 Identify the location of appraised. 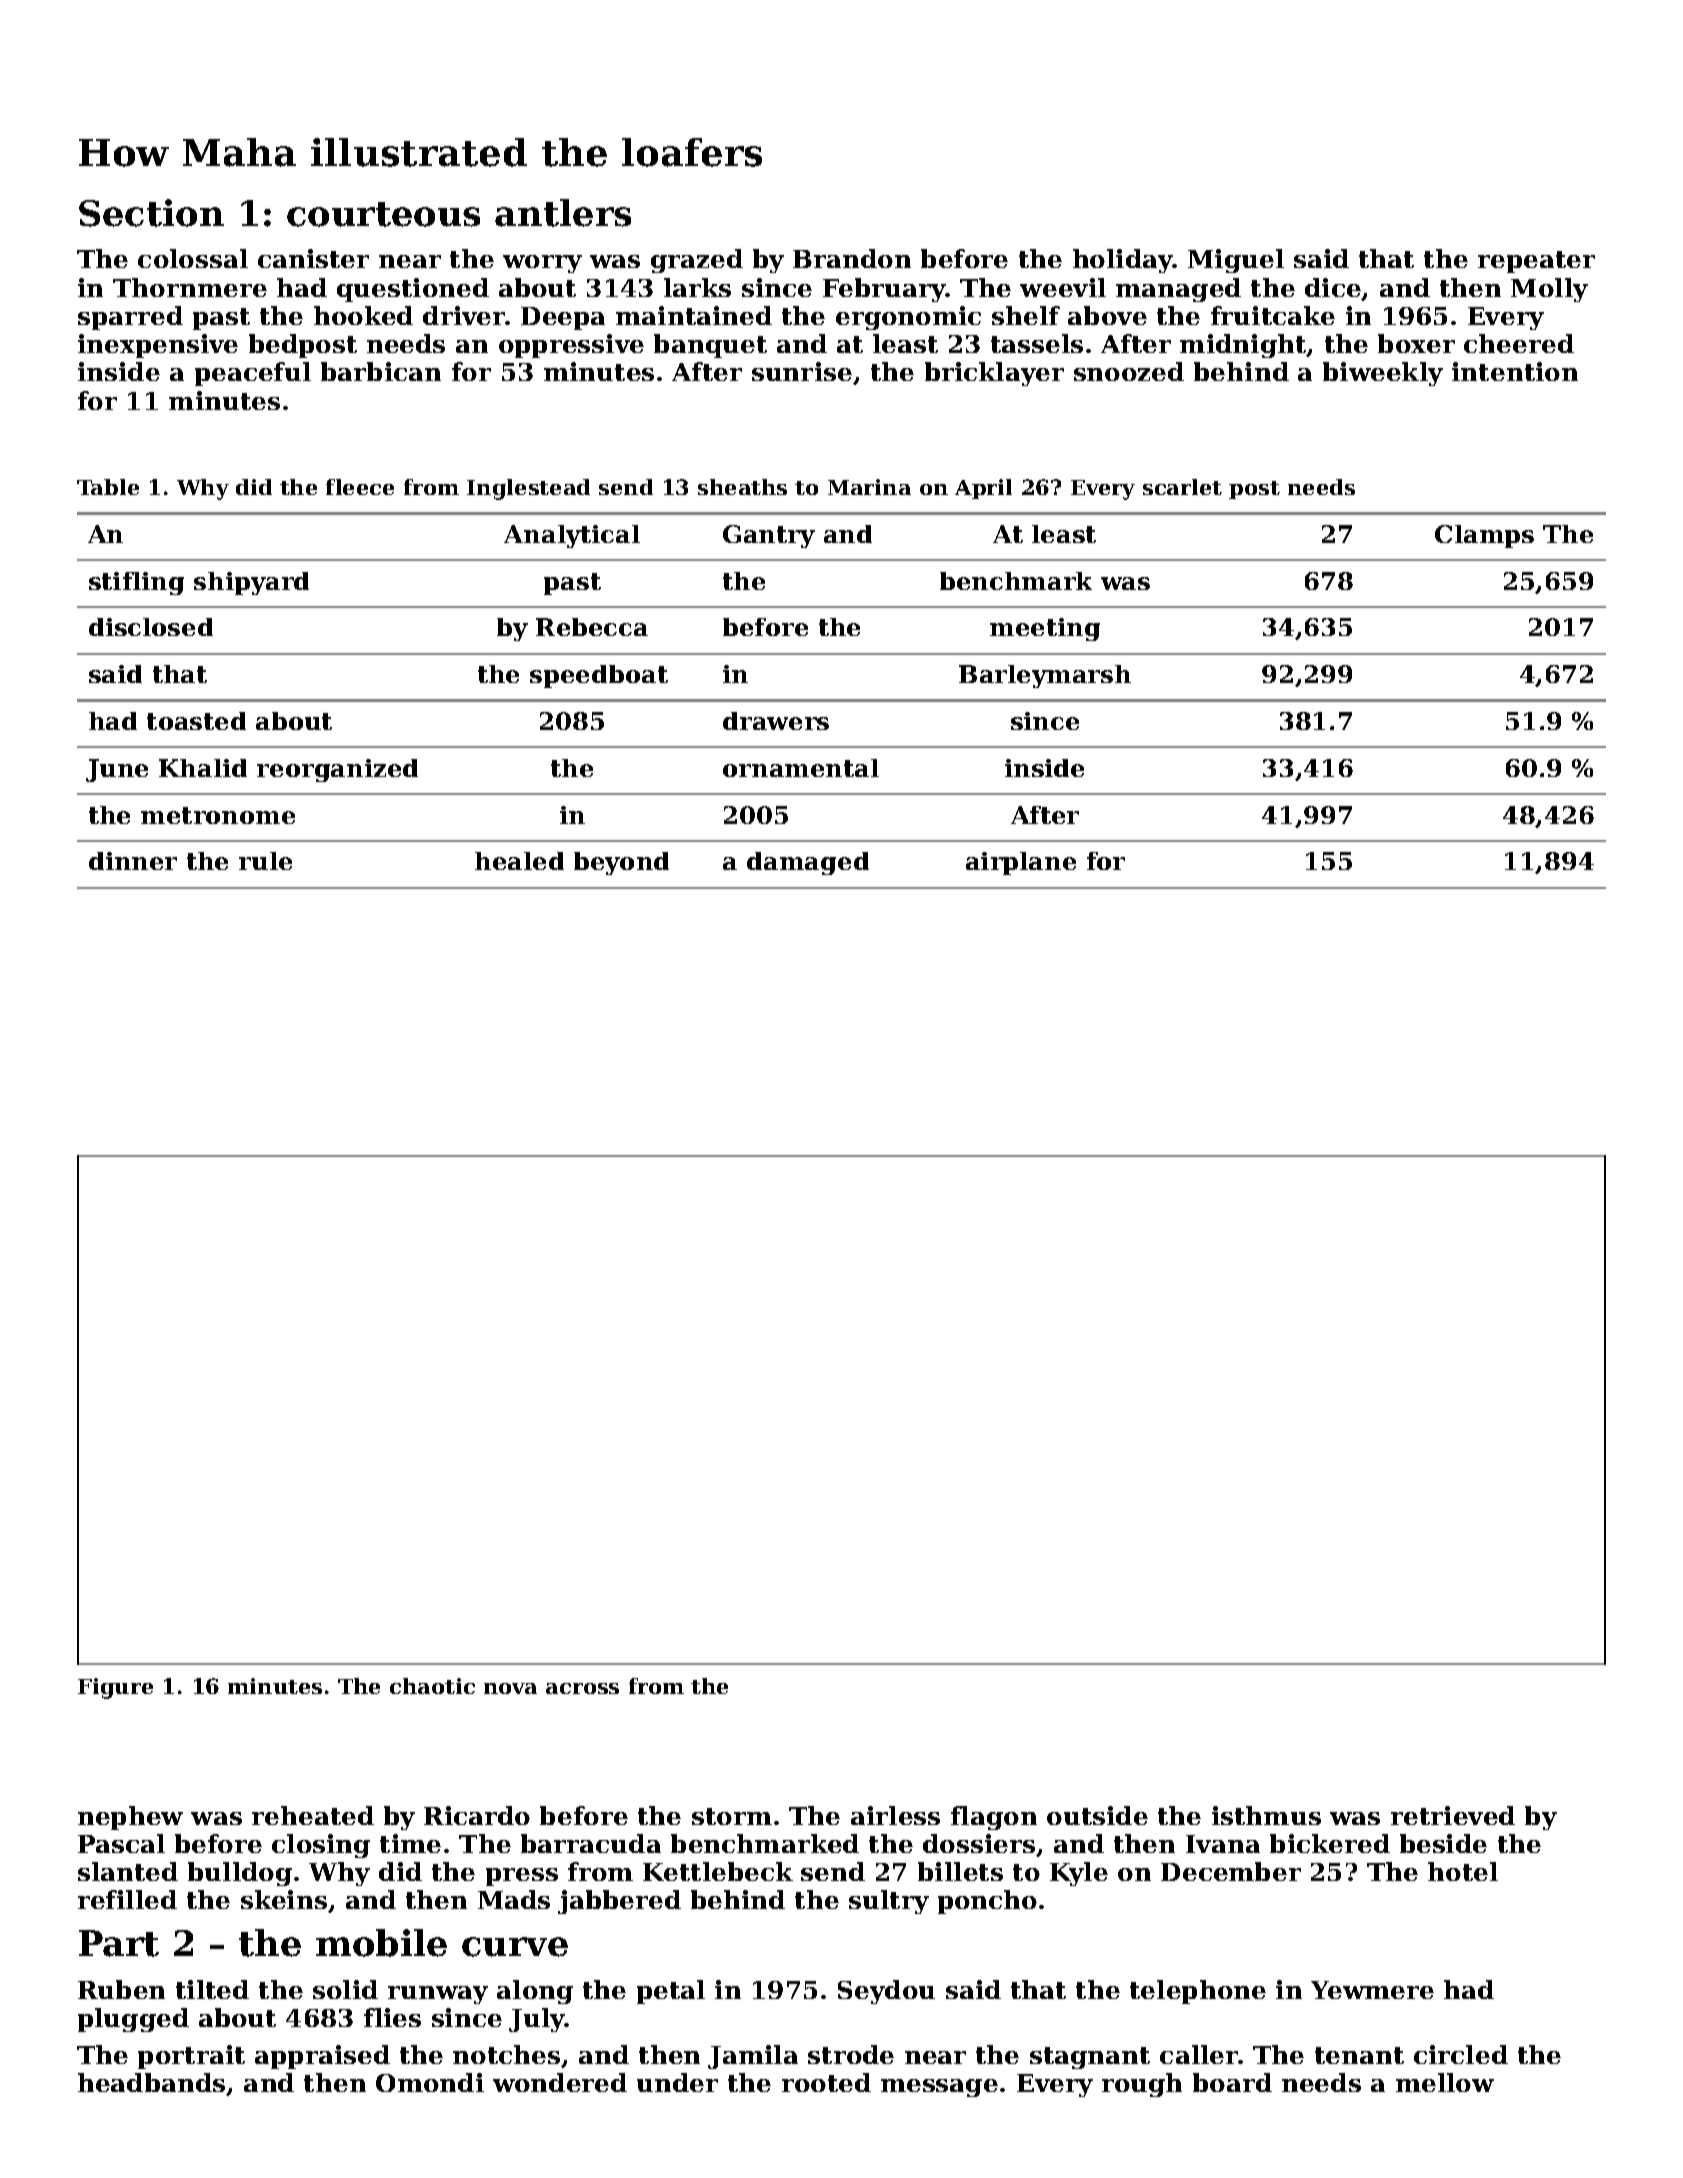
(322, 2057).
